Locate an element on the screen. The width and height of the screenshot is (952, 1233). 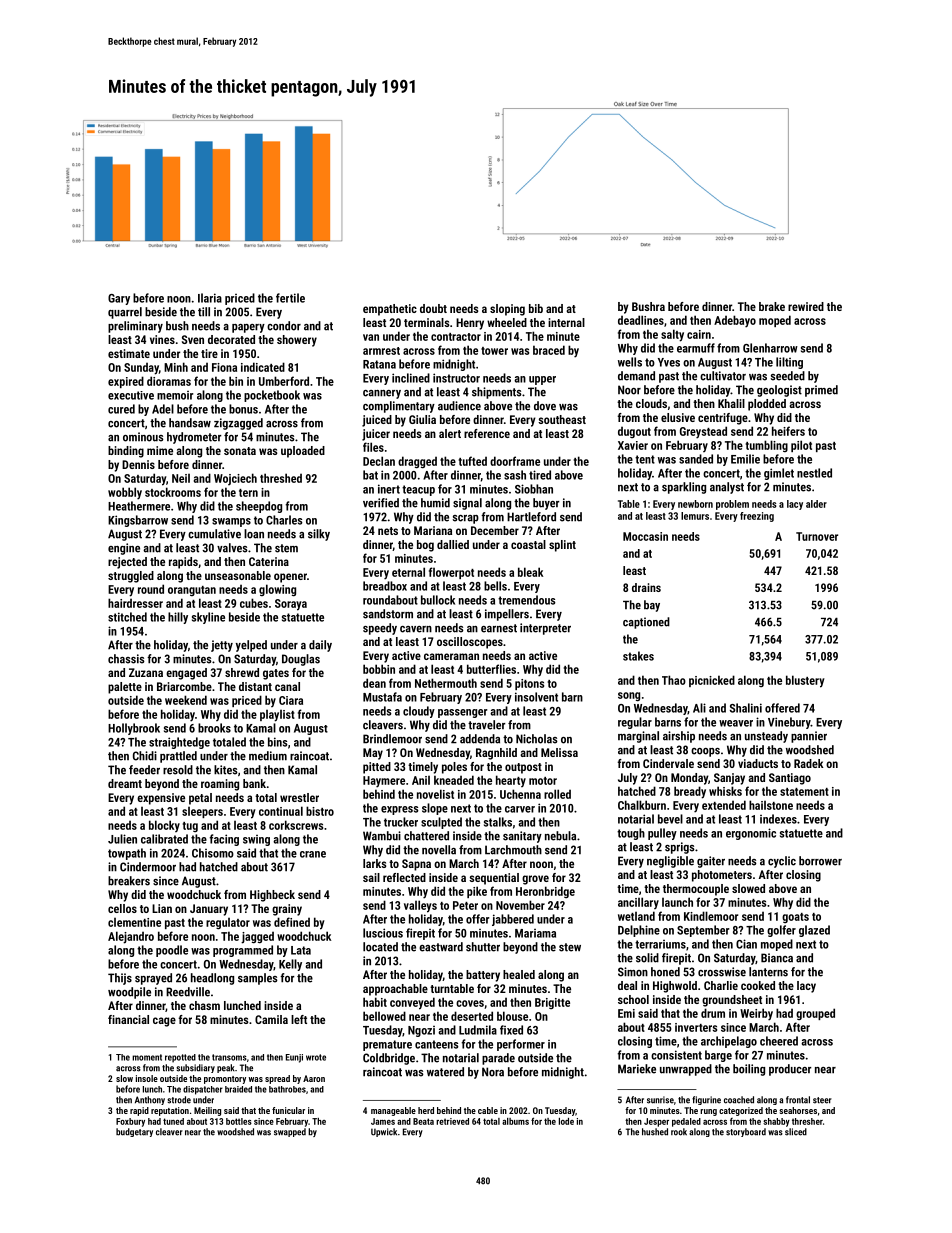
yelped is located at coordinates (251, 646).
